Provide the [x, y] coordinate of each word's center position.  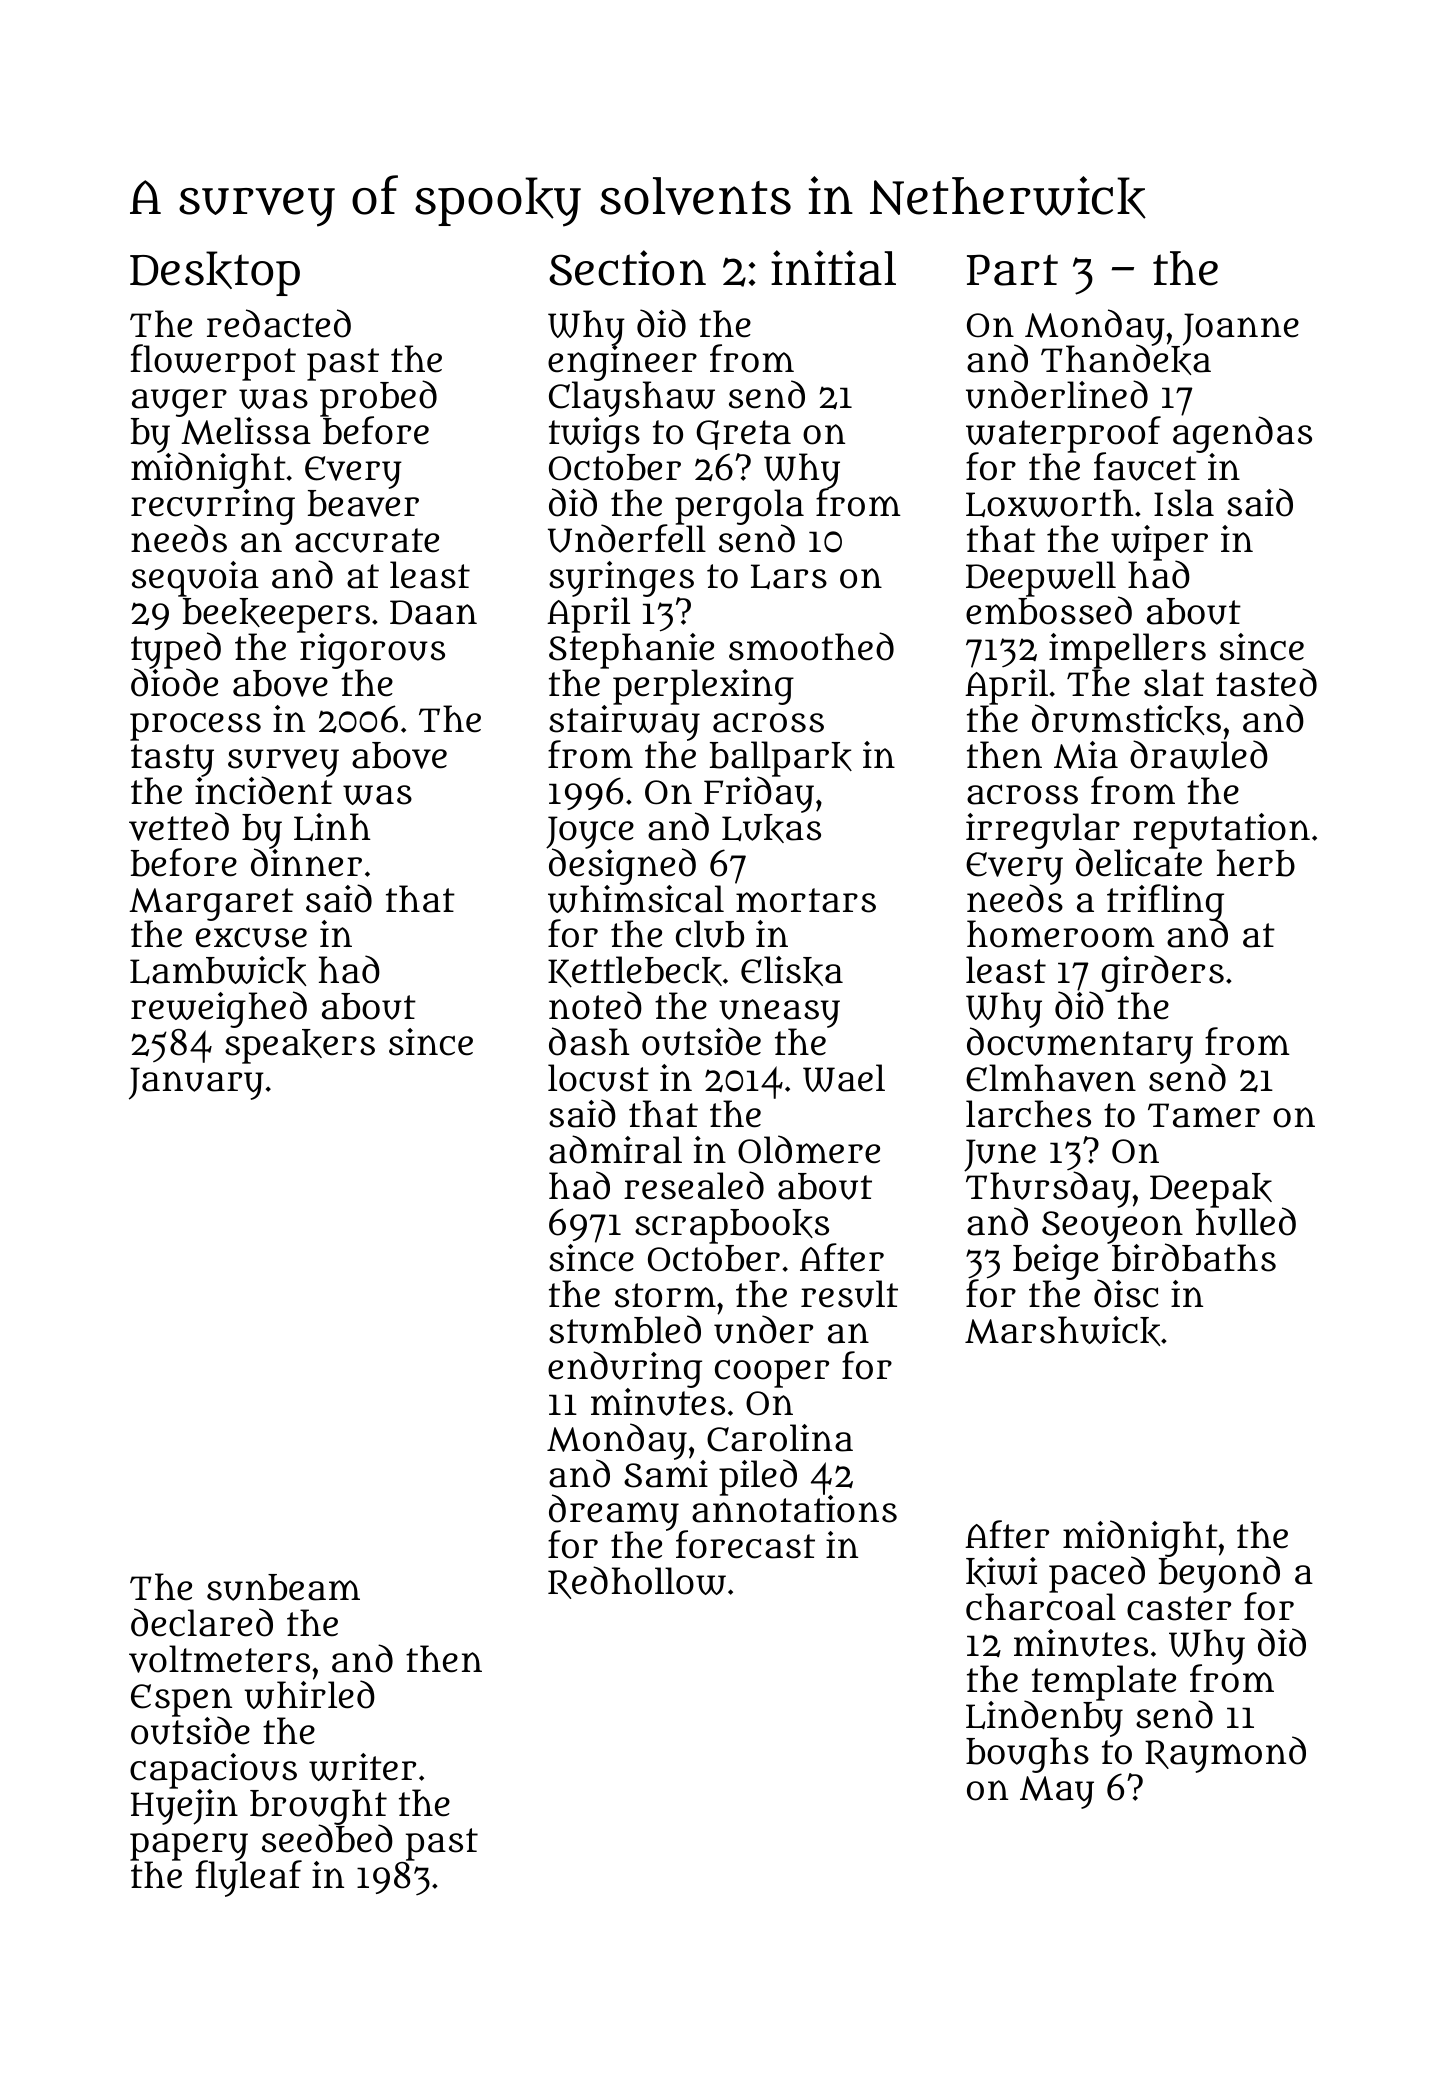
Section [627, 268]
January [196, 1083]
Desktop [215, 273]
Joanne [1241, 329]
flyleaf [248, 1879]
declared [202, 1622]
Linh [332, 827]
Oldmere [809, 1149]
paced [1097, 1575]
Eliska [792, 971]
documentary [1080, 1046]
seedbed [327, 1839]
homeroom [1061, 934]
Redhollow [637, 1582]
